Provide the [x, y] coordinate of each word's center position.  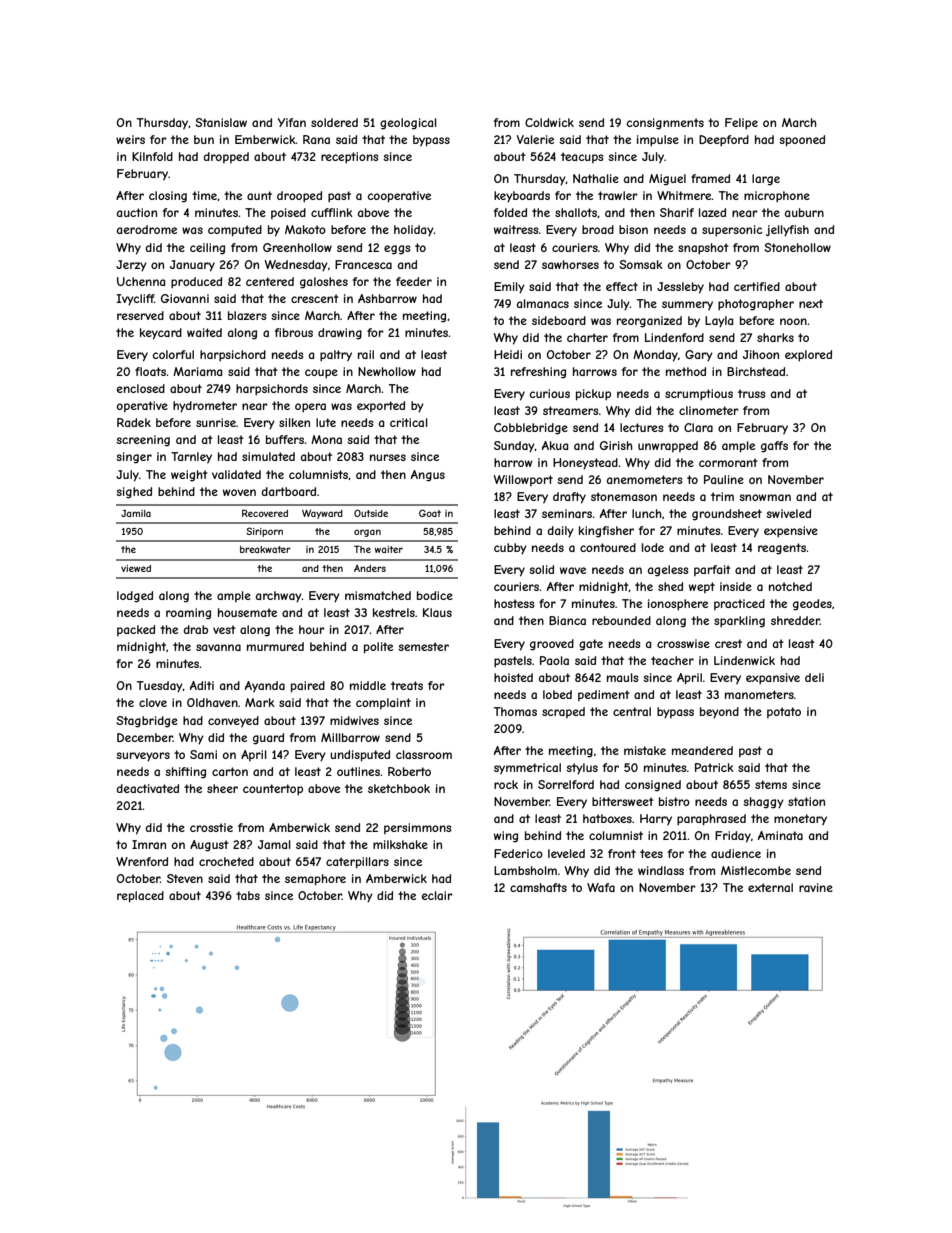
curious [550, 393]
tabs [248, 895]
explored [808, 355]
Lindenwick [744, 660]
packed [136, 630]
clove [153, 702]
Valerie [535, 139]
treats [407, 685]
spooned [802, 141]
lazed [712, 212]
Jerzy [131, 266]
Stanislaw [221, 122]
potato [784, 712]
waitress [516, 229]
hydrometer [205, 407]
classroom [424, 754]
